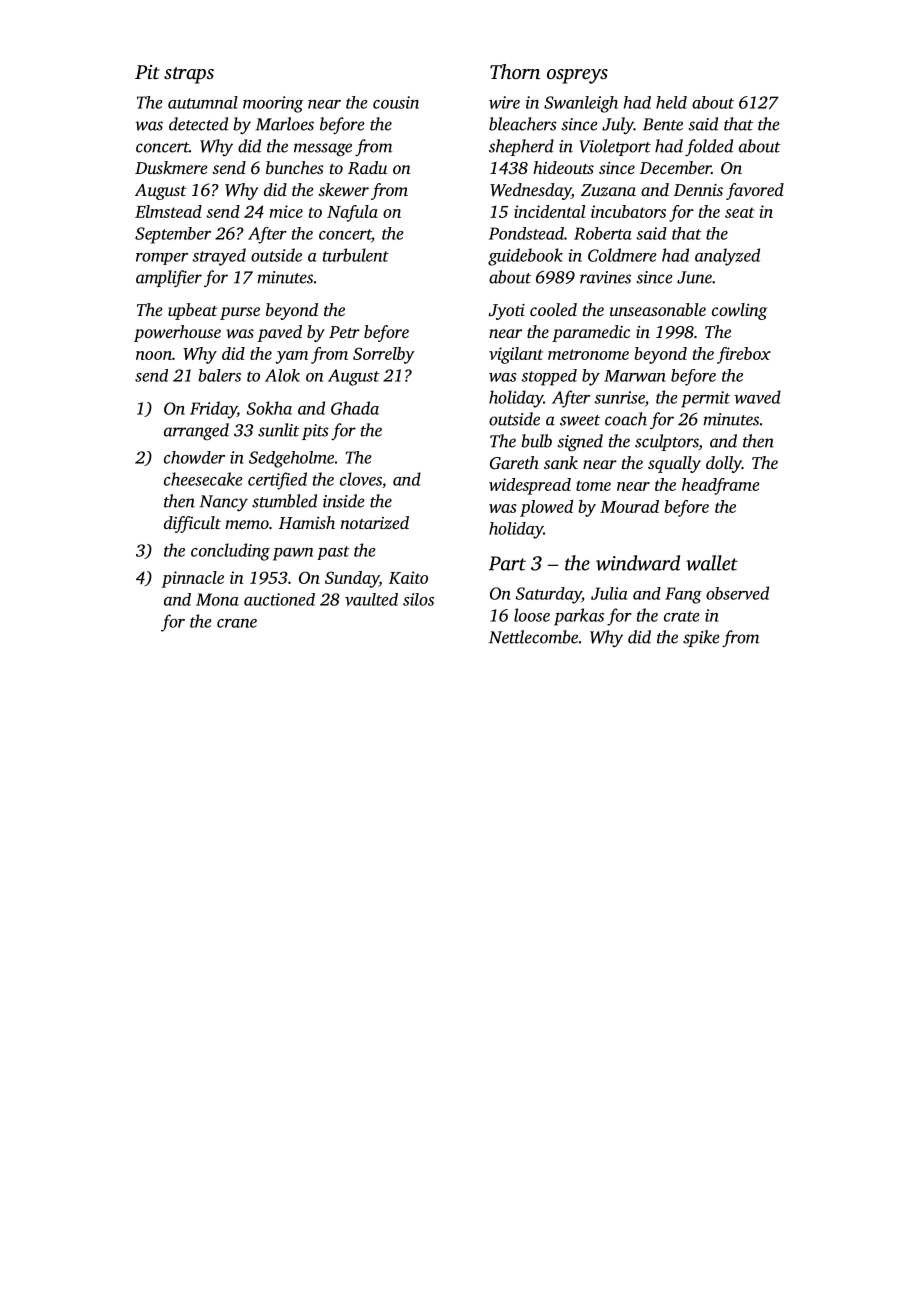 This screenshot has height=1311, width=924. What do you see at coordinates (701, 638) in the screenshot?
I see `spike` at bounding box center [701, 638].
